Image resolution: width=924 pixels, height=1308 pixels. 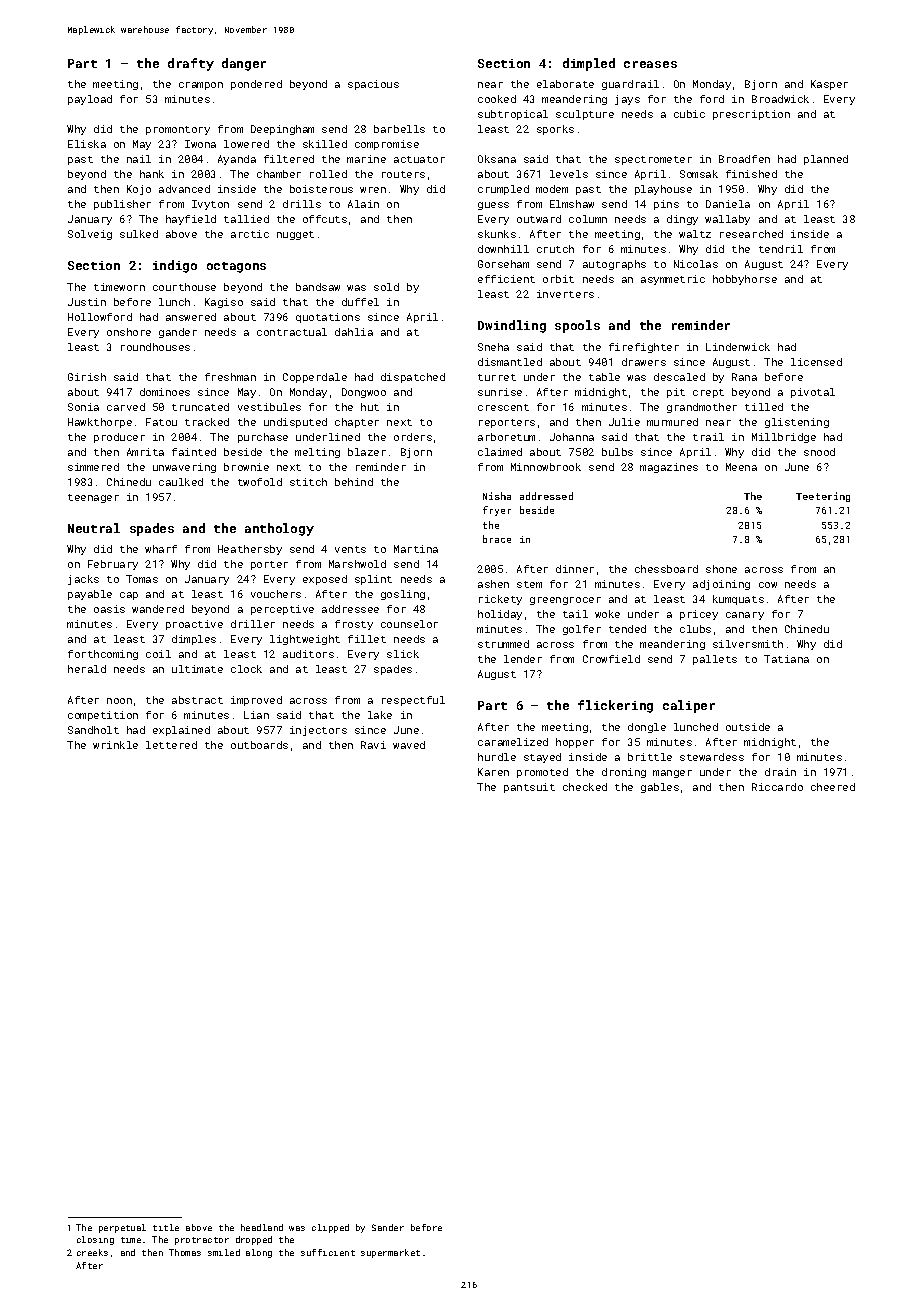 What do you see at coordinates (244, 64) in the image?
I see `danger` at bounding box center [244, 64].
